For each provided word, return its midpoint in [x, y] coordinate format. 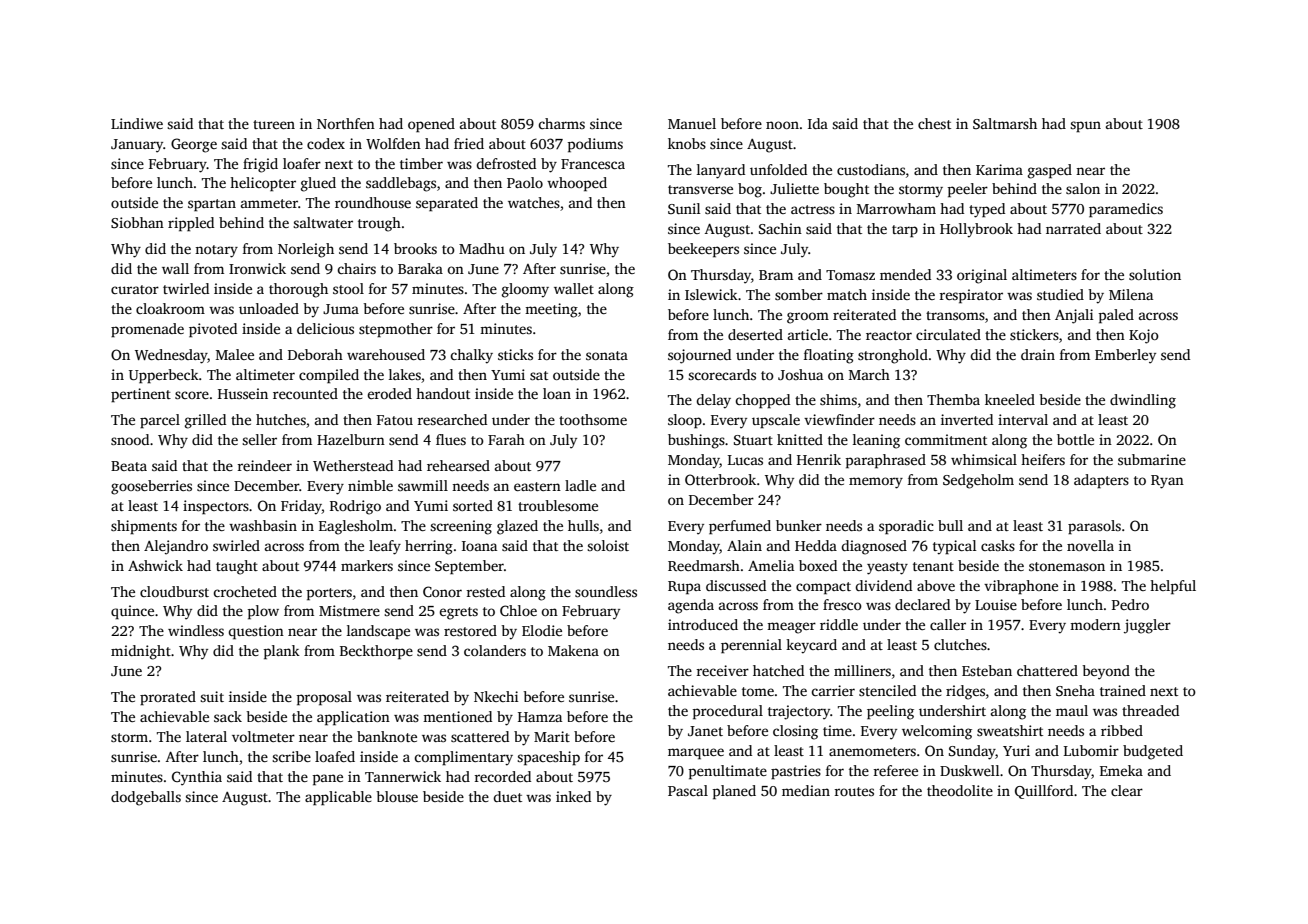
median [806, 790]
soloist [608, 545]
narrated [1073, 228]
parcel [160, 421]
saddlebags [401, 184]
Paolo [525, 182]
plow [263, 612]
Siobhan [137, 222]
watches [534, 202]
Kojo [1144, 336]
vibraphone [1021, 587]
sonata [607, 355]
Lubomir [1091, 750]
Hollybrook [976, 230]
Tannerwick [403, 776]
